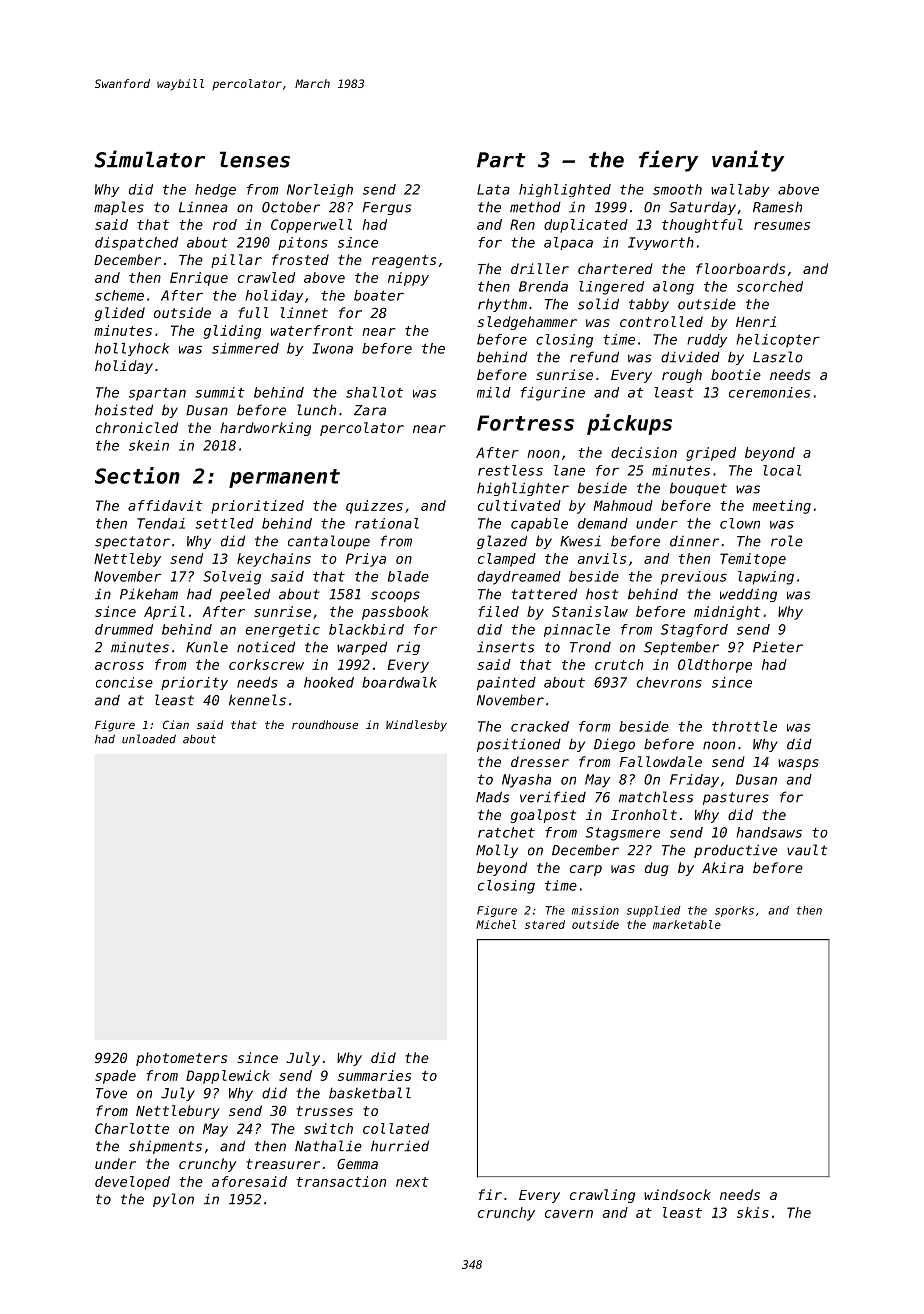  Describe the element at coordinates (399, 682) in the screenshot. I see `boardwalk` at that location.
